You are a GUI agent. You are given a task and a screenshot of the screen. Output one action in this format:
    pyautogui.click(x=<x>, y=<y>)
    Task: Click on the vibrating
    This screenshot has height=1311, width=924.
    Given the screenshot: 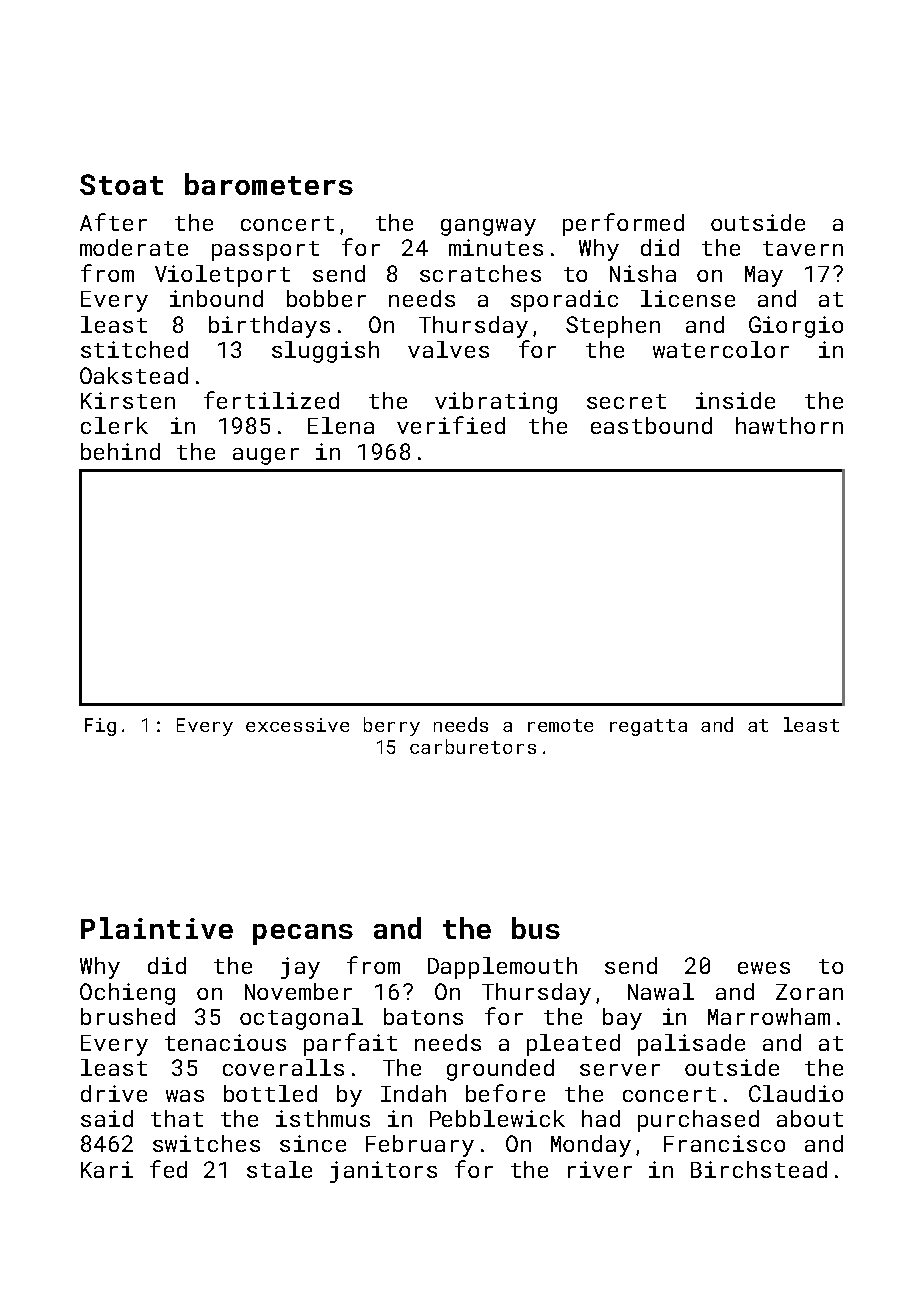 What is the action you would take?
    pyautogui.click(x=496, y=403)
